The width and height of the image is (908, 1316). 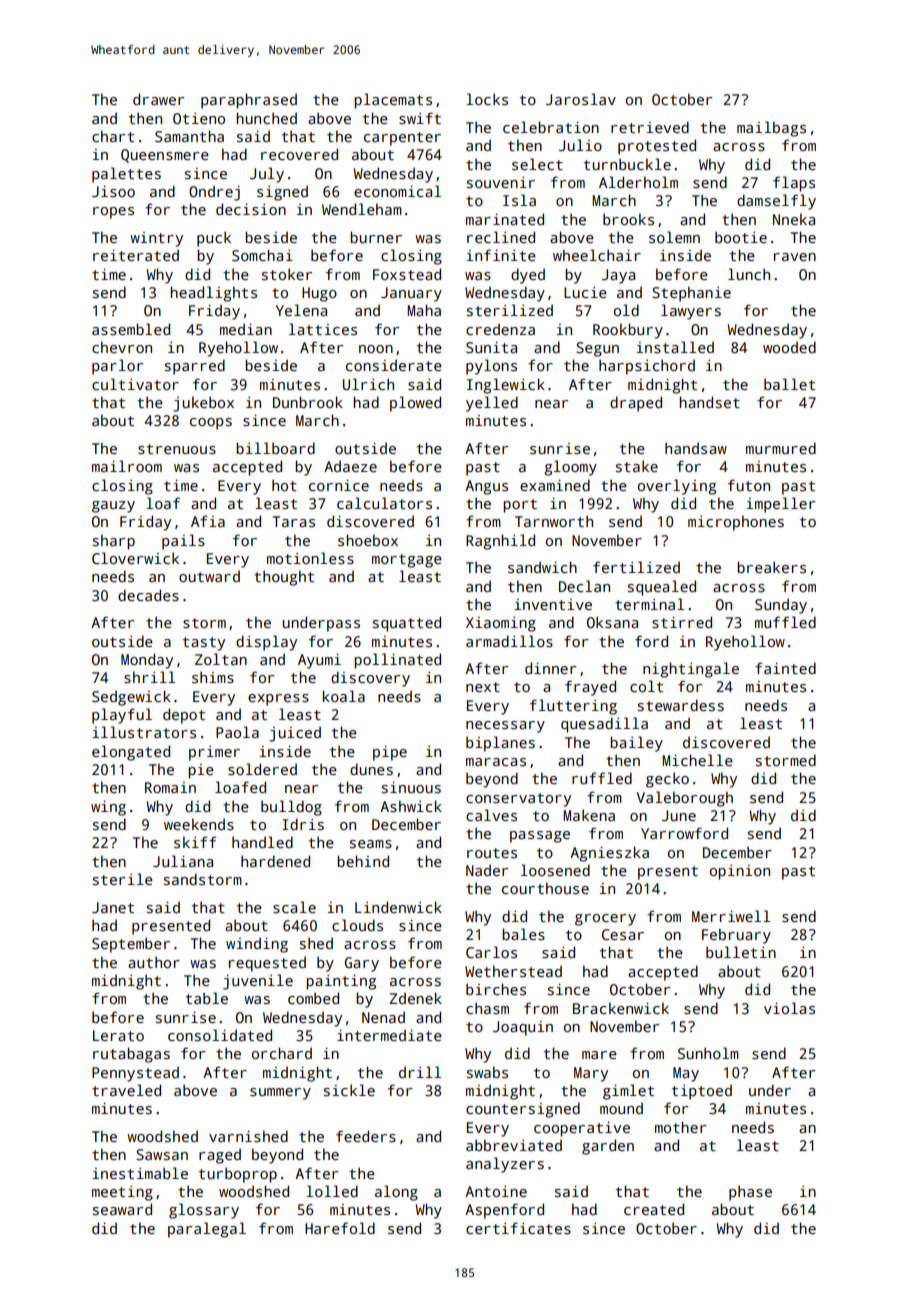 What do you see at coordinates (628, 219) in the image?
I see `brooks` at bounding box center [628, 219].
